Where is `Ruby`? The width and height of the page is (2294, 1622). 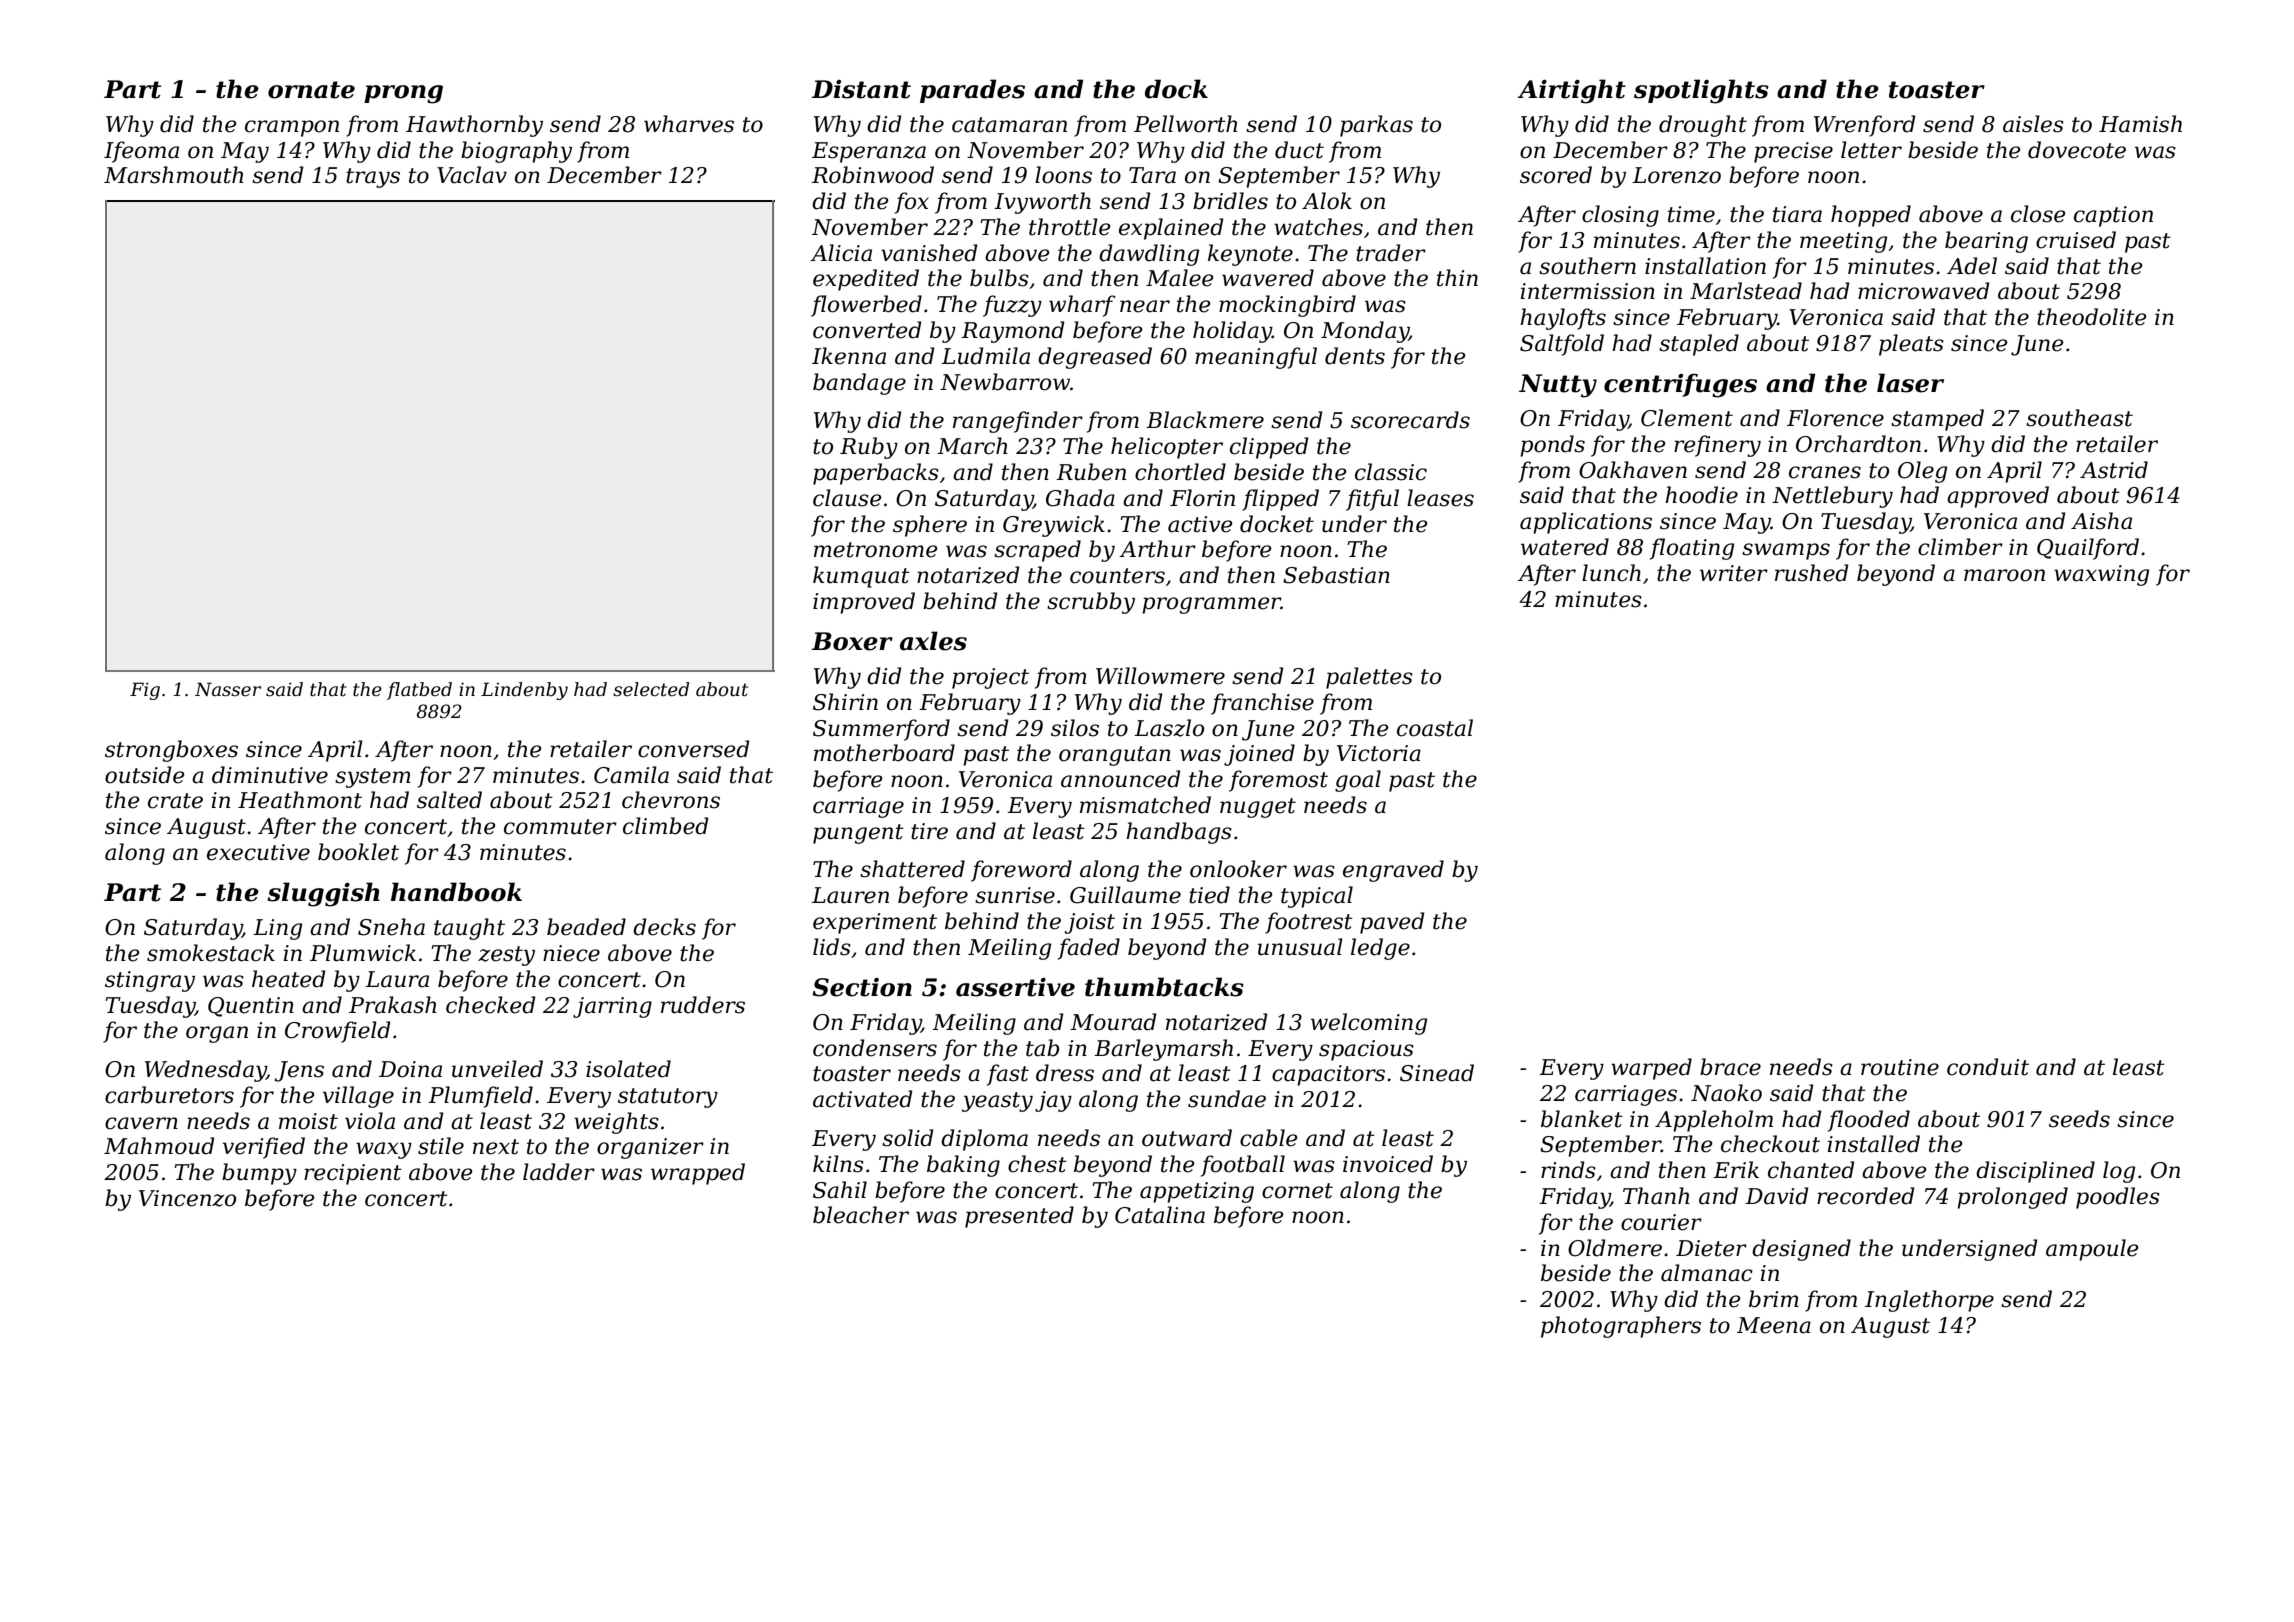 Ruby is located at coordinates (869, 448).
